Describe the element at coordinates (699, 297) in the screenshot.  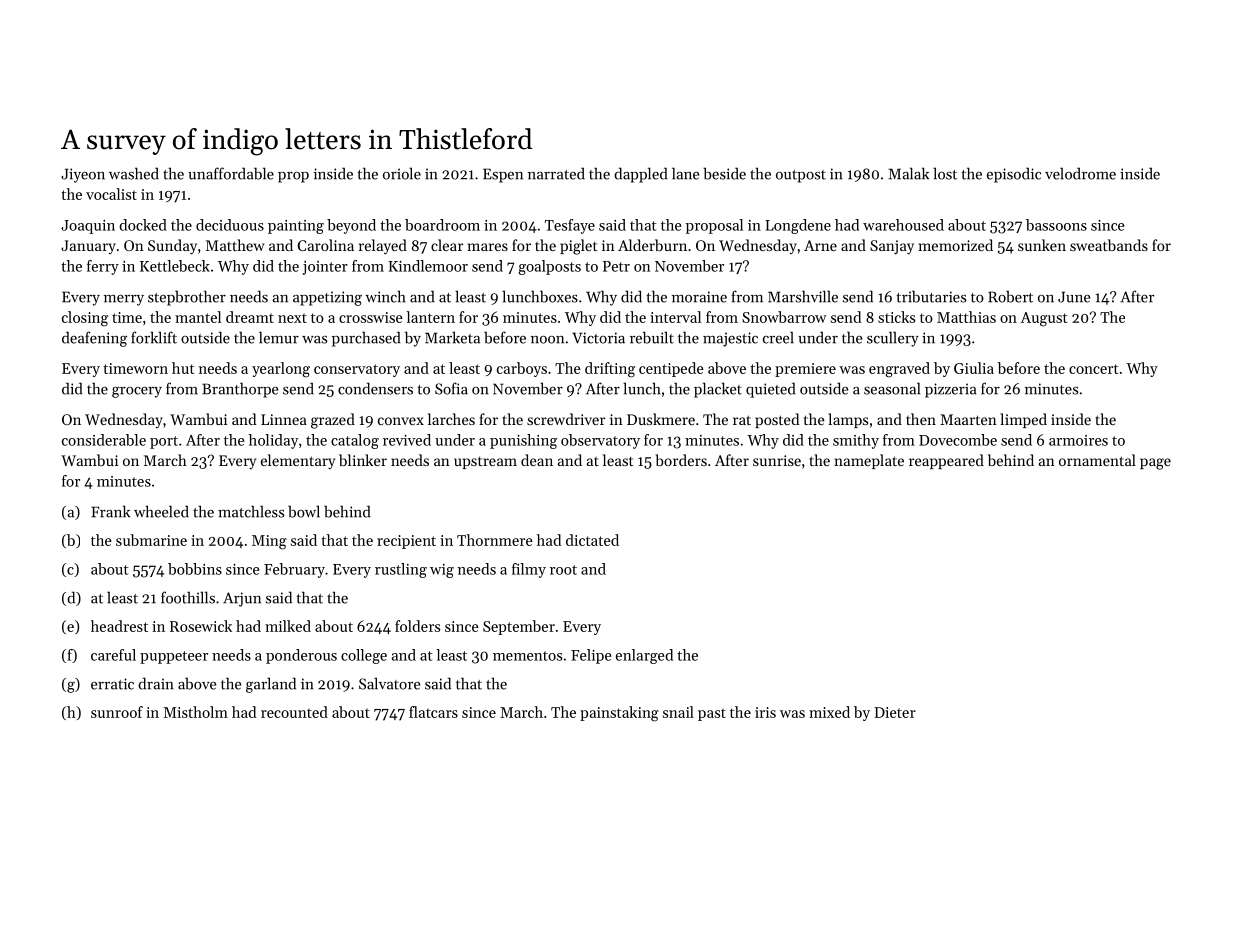
I see `moraine` at that location.
